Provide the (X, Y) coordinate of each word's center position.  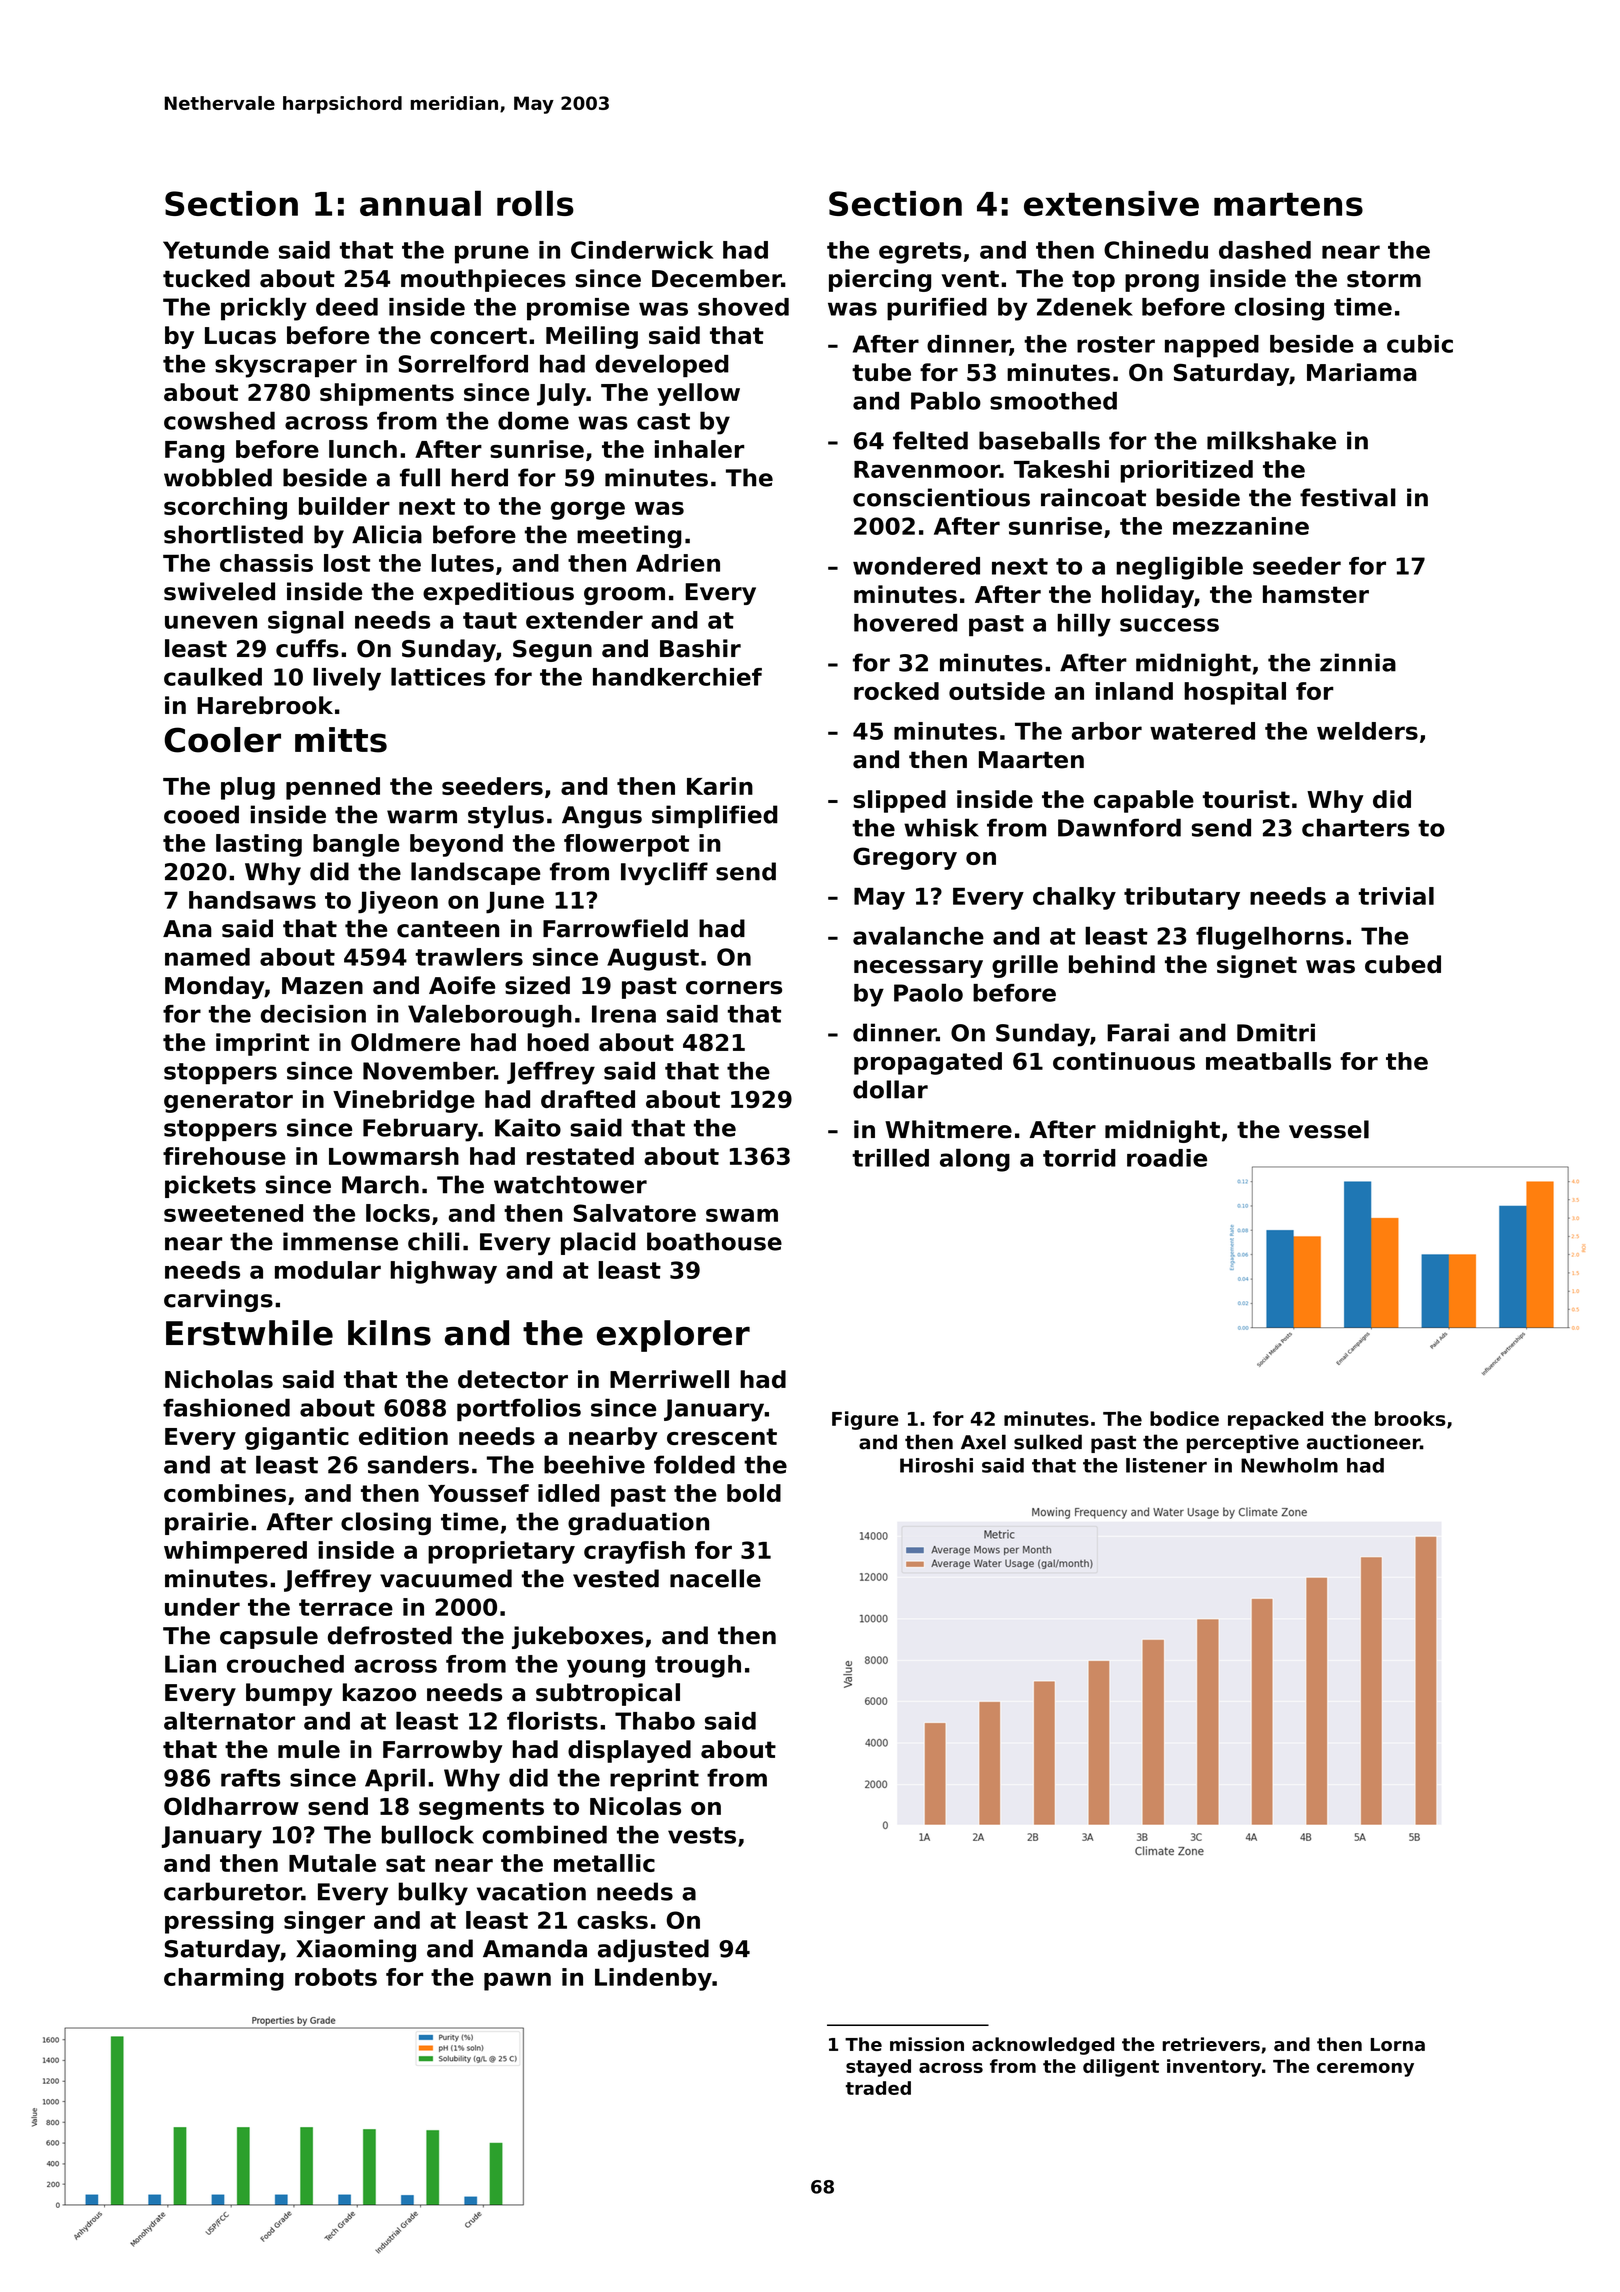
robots (336, 1977)
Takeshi (1061, 469)
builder (344, 506)
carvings (218, 1300)
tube (881, 372)
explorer (673, 1336)
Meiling (592, 337)
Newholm (1289, 1465)
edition (403, 1436)
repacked (1275, 1420)
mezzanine (1241, 526)
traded (878, 2088)
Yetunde (216, 250)
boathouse (714, 1241)
